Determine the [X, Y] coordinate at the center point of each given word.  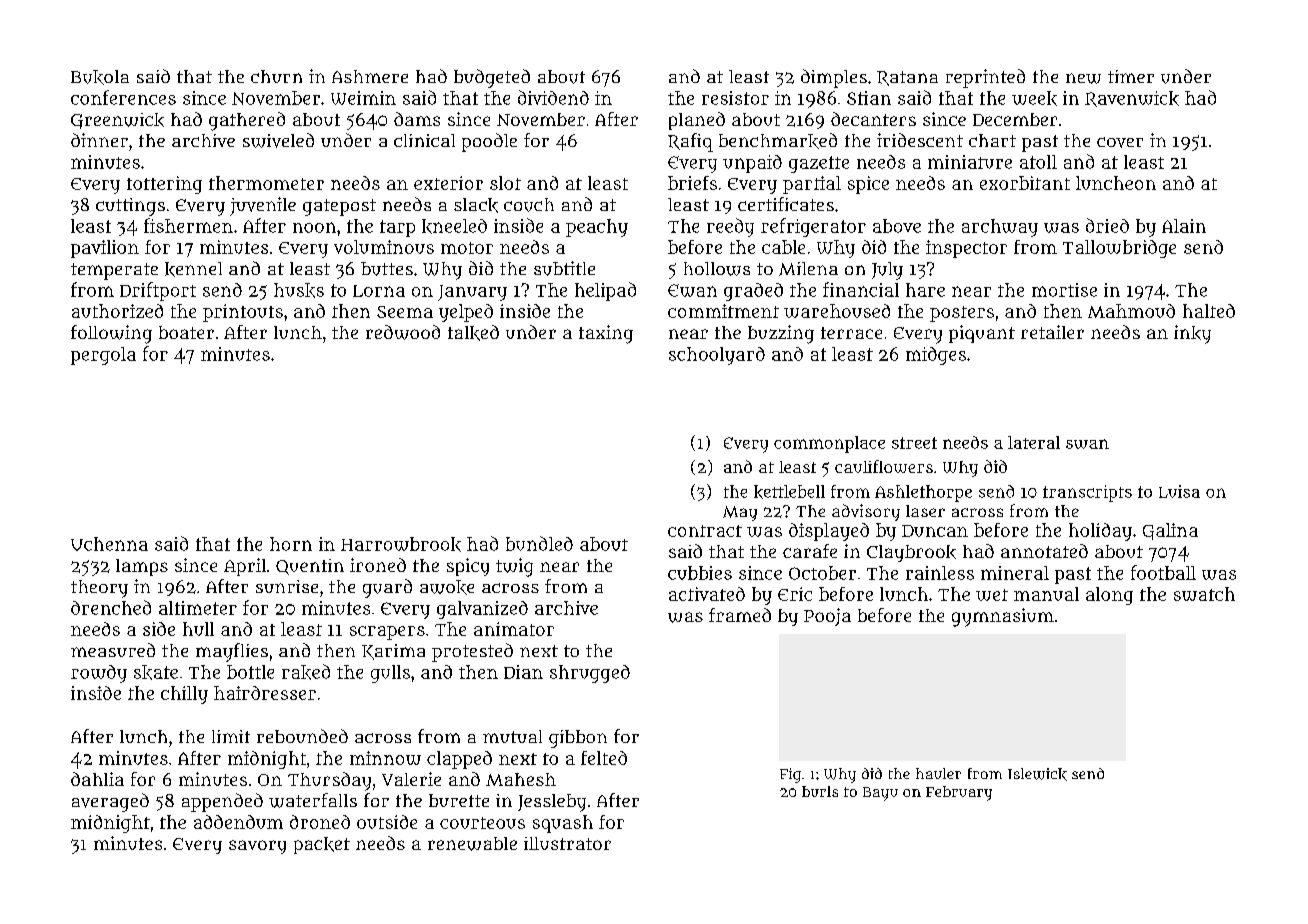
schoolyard [717, 356]
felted [604, 758]
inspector [966, 249]
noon [314, 227]
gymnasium [1003, 617]
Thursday [329, 781]
